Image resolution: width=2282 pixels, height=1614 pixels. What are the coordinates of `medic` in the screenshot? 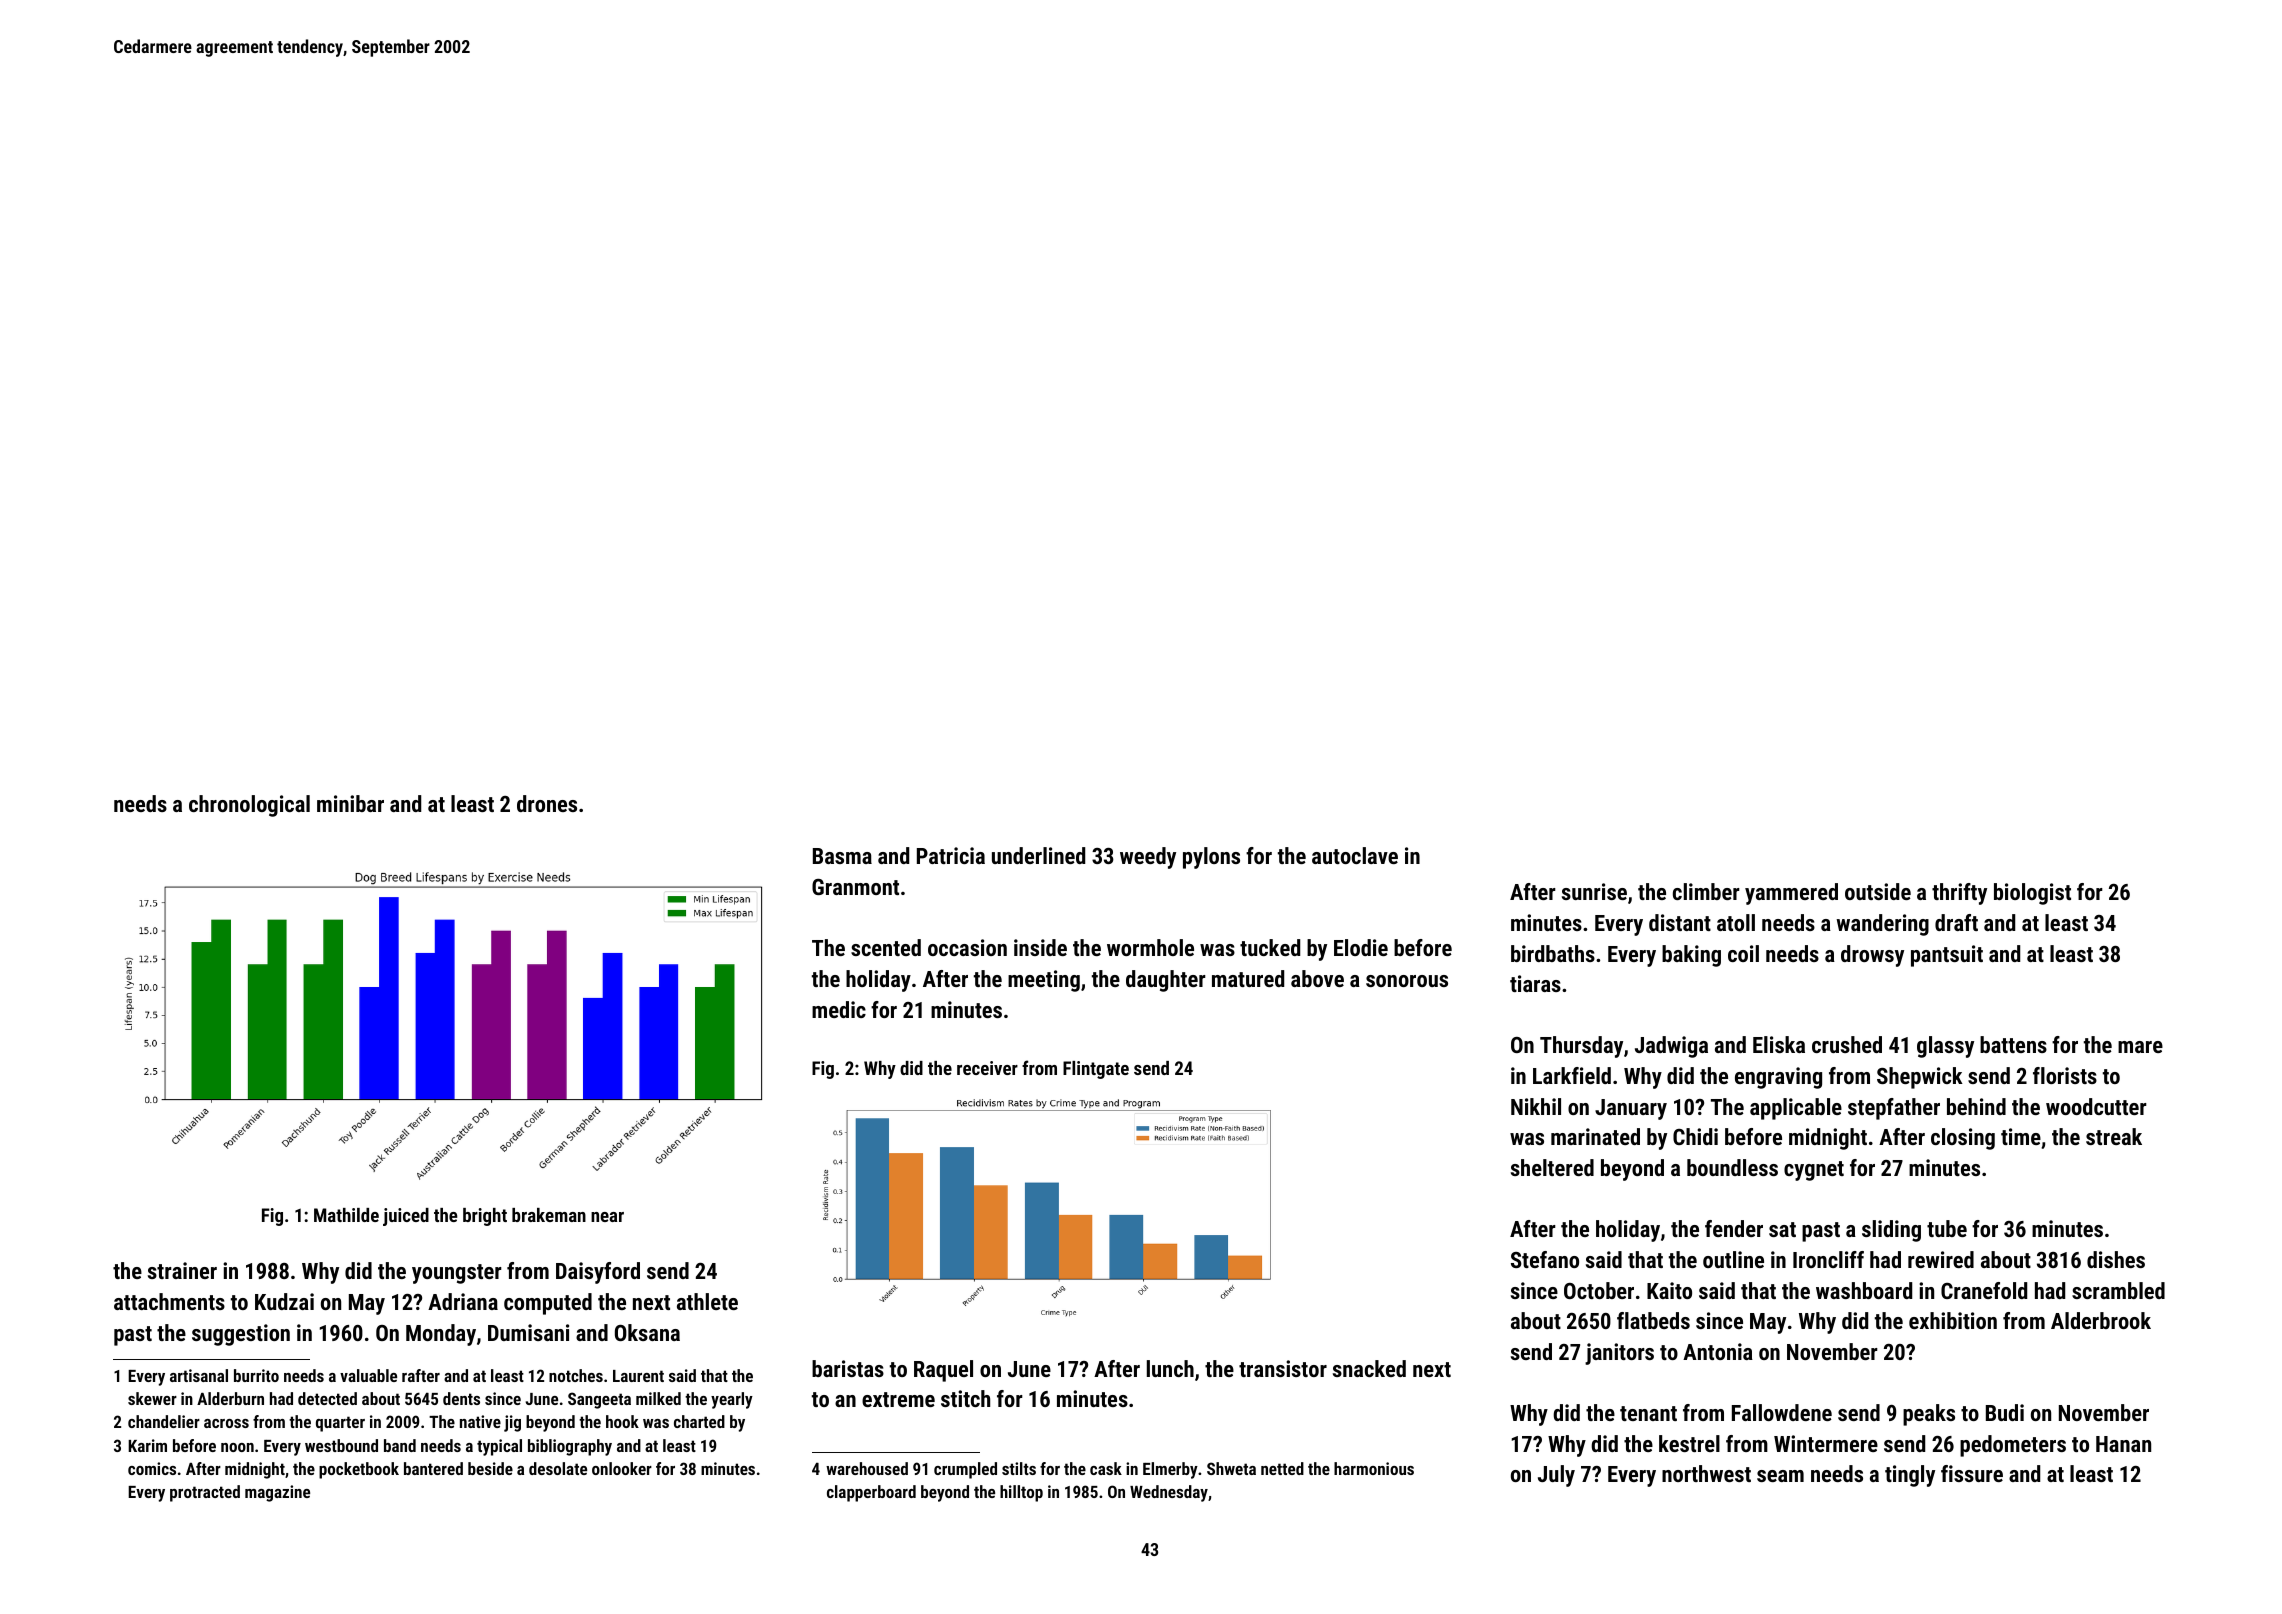 It's located at (839, 1009).
